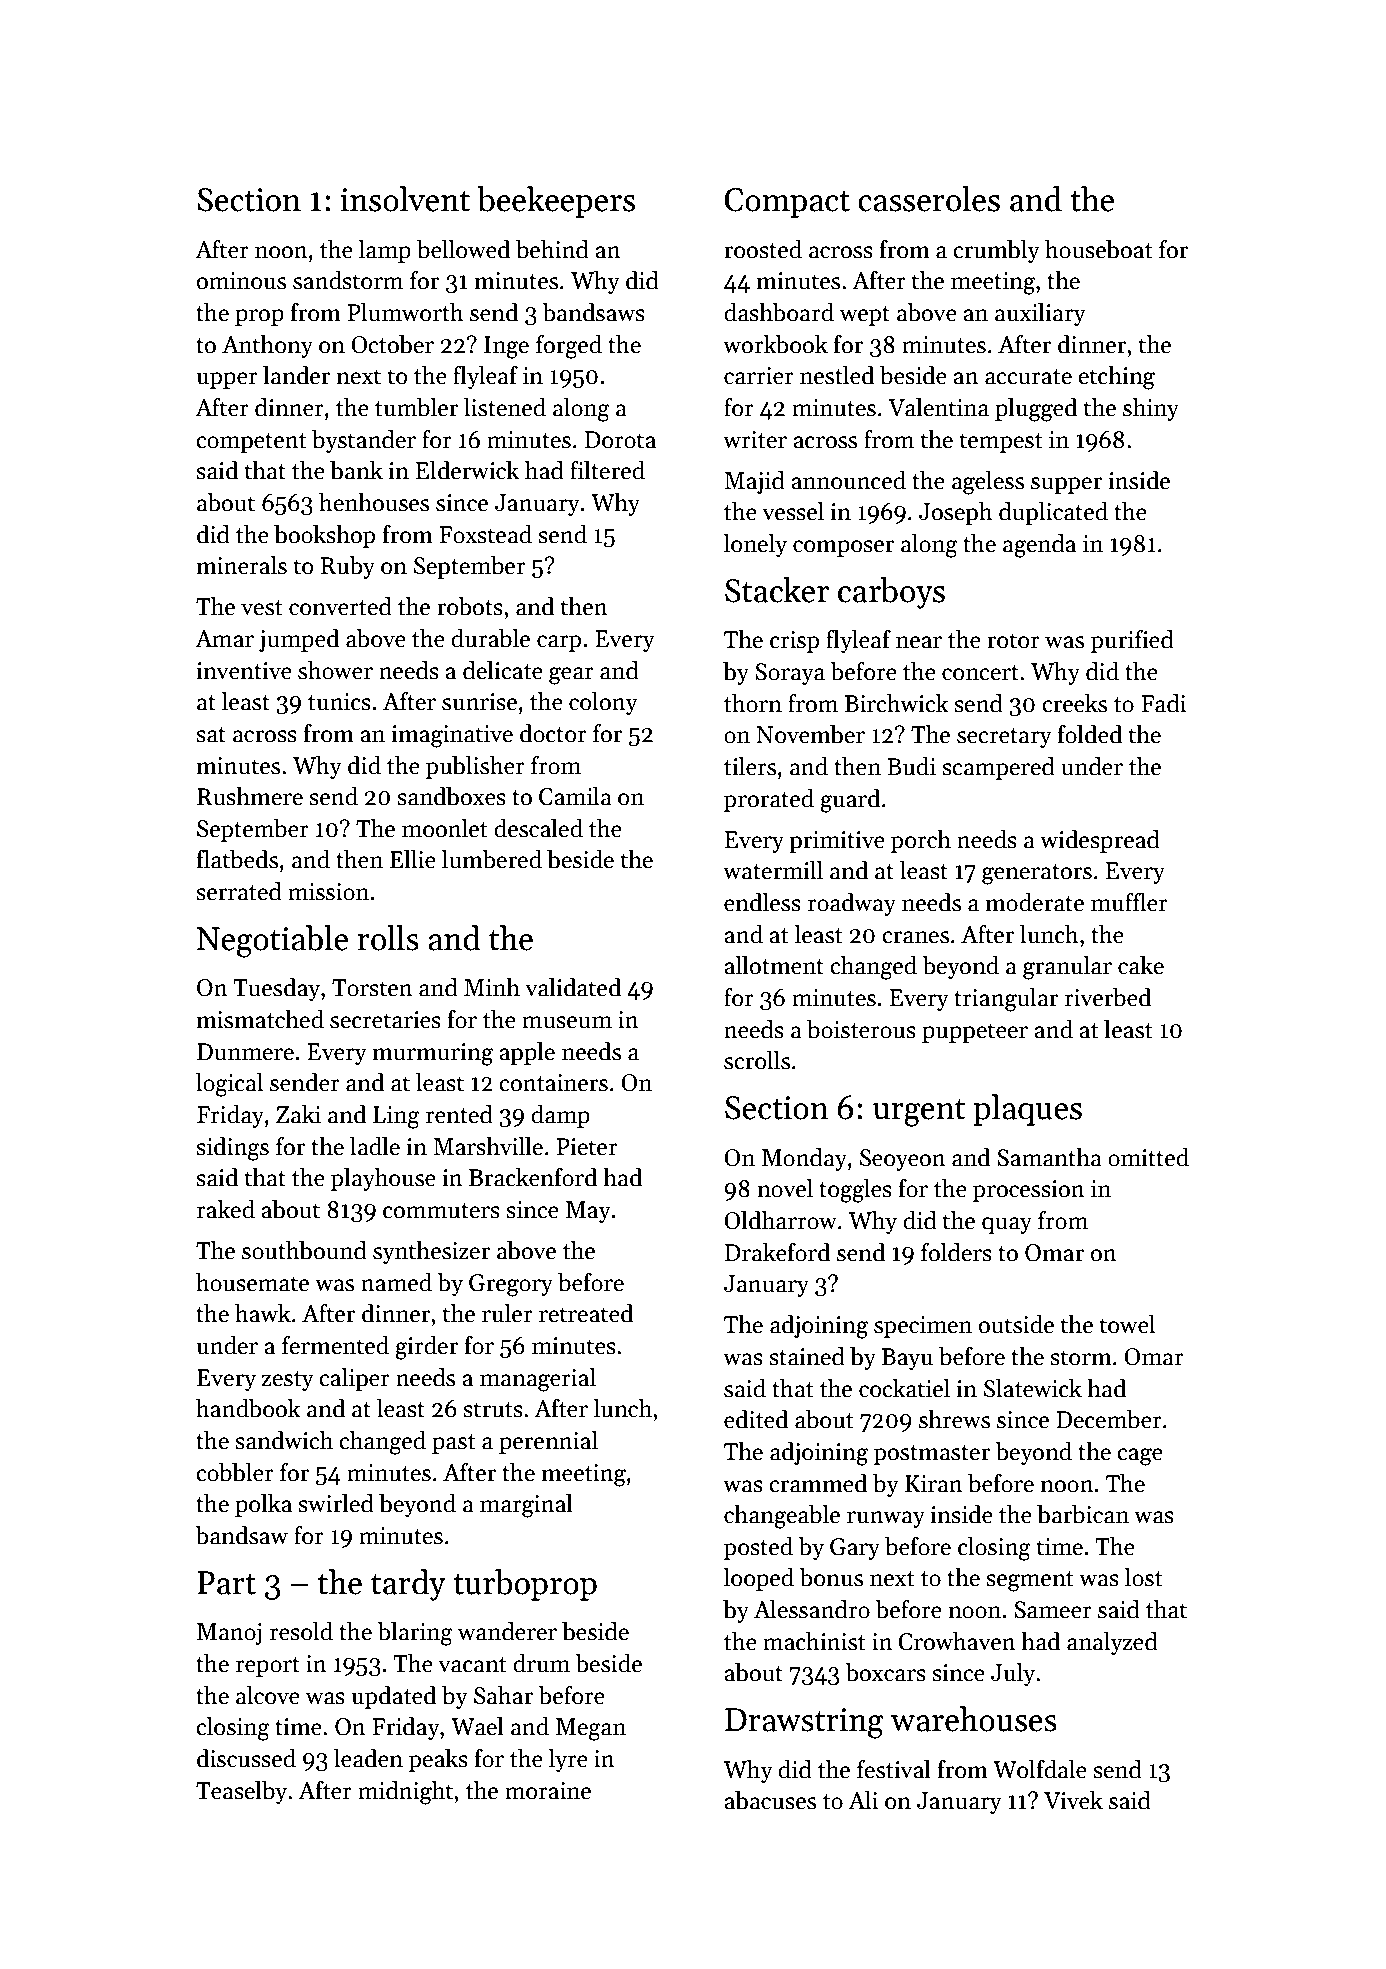 The image size is (1386, 1969). What do you see at coordinates (569, 347) in the screenshot?
I see `forged` at bounding box center [569, 347].
